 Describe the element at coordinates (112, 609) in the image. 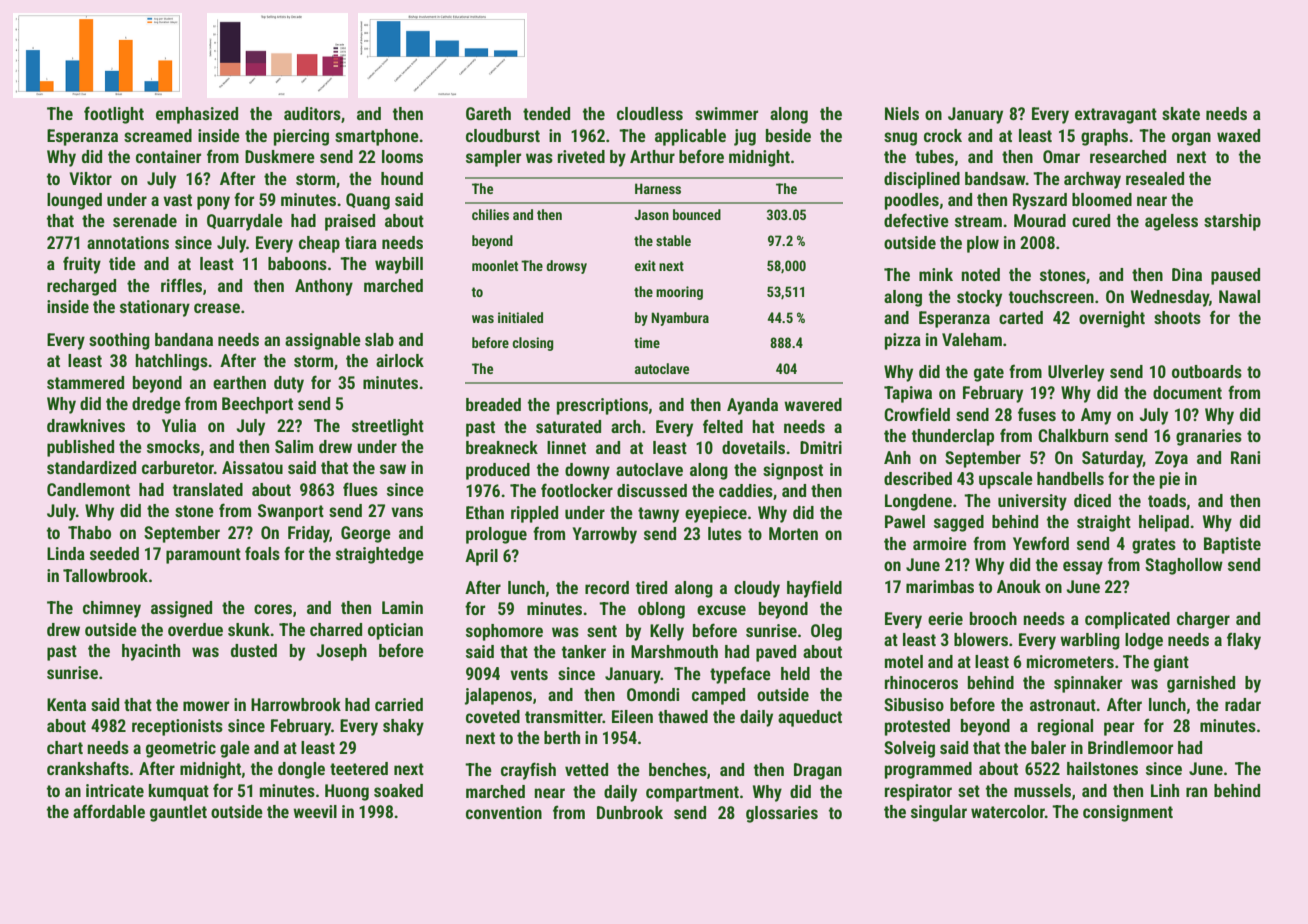

I see `chimney` at that location.
